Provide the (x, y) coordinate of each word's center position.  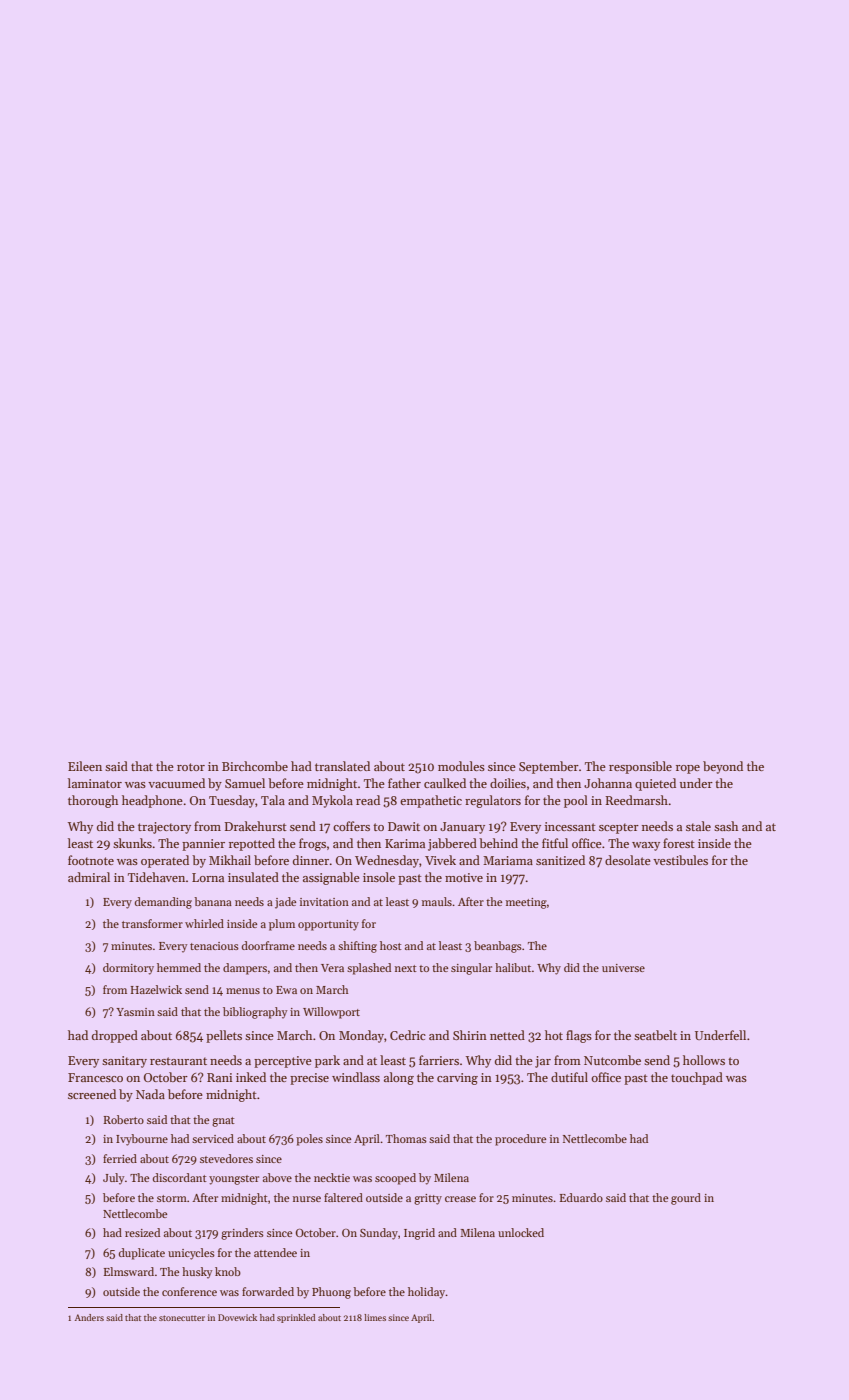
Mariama (508, 860)
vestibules (680, 860)
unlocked (521, 1232)
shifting (357, 947)
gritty (428, 1199)
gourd (686, 1199)
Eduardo (581, 1197)
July (113, 1179)
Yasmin (135, 1012)
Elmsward (129, 1271)
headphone (152, 801)
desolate (628, 860)
